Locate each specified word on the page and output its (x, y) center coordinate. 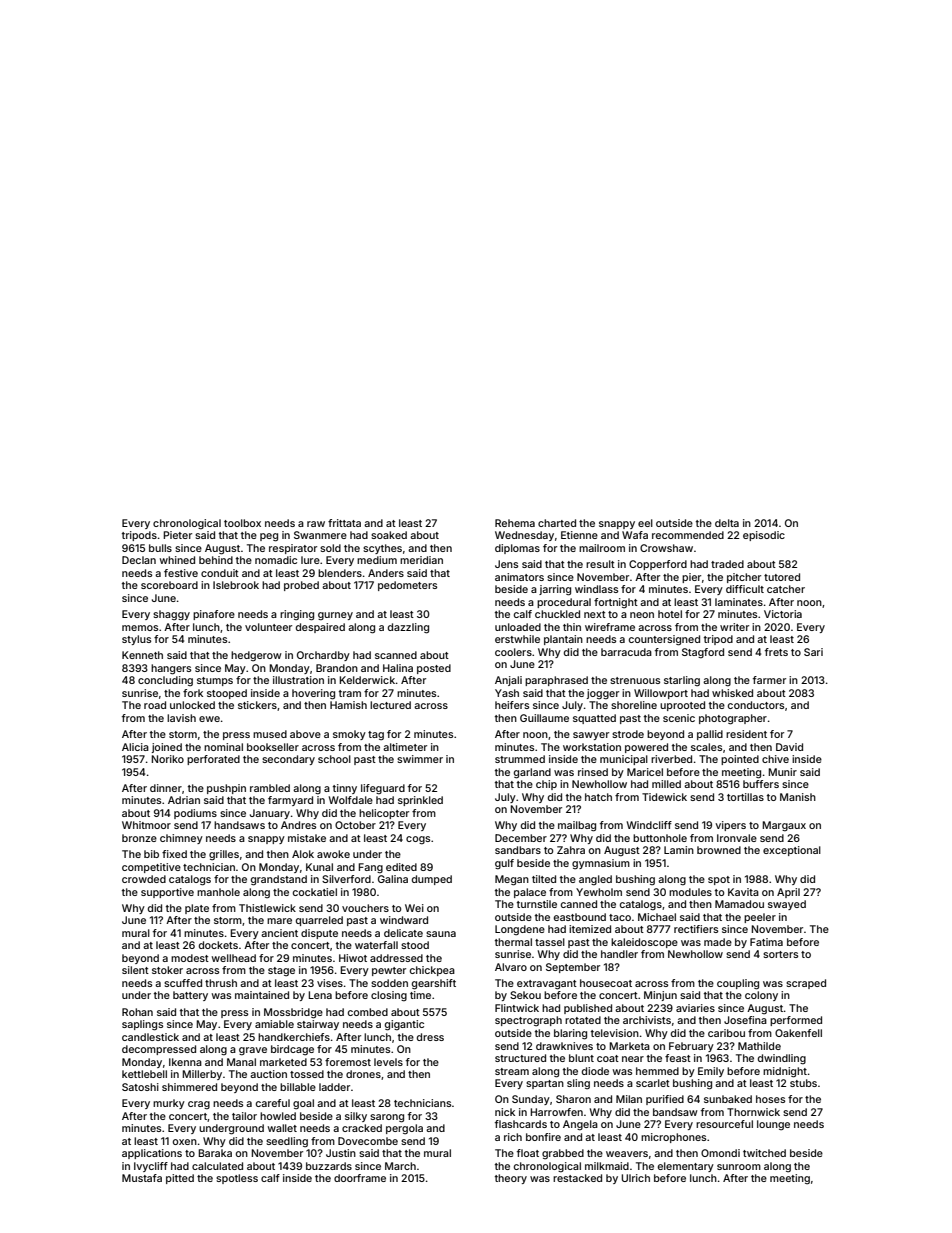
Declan (139, 560)
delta (727, 523)
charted (557, 523)
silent (135, 970)
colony (761, 996)
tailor (244, 1116)
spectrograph (528, 1021)
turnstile (537, 904)
